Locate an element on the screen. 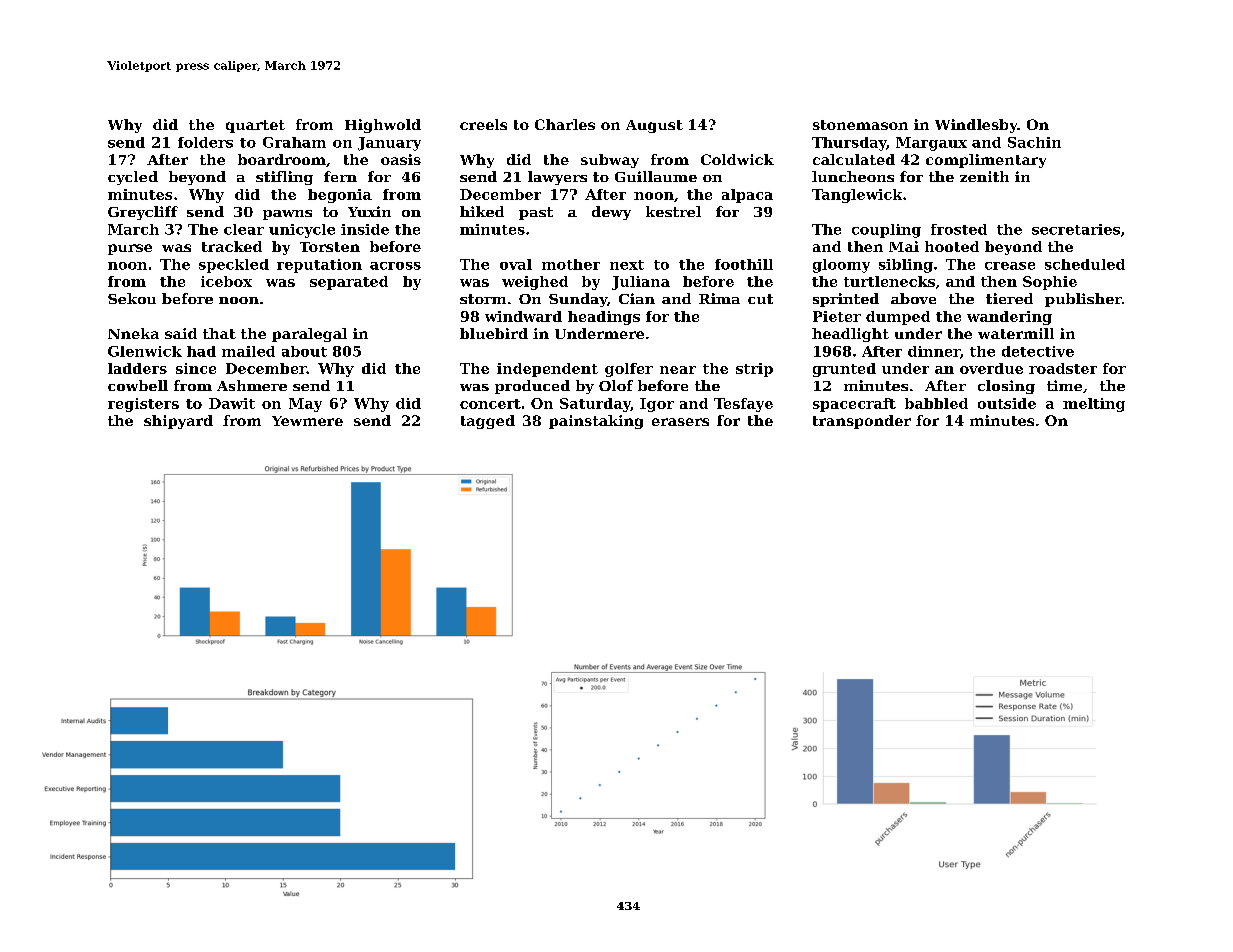 This screenshot has width=1233, height=952. stifling is located at coordinates (284, 178).
